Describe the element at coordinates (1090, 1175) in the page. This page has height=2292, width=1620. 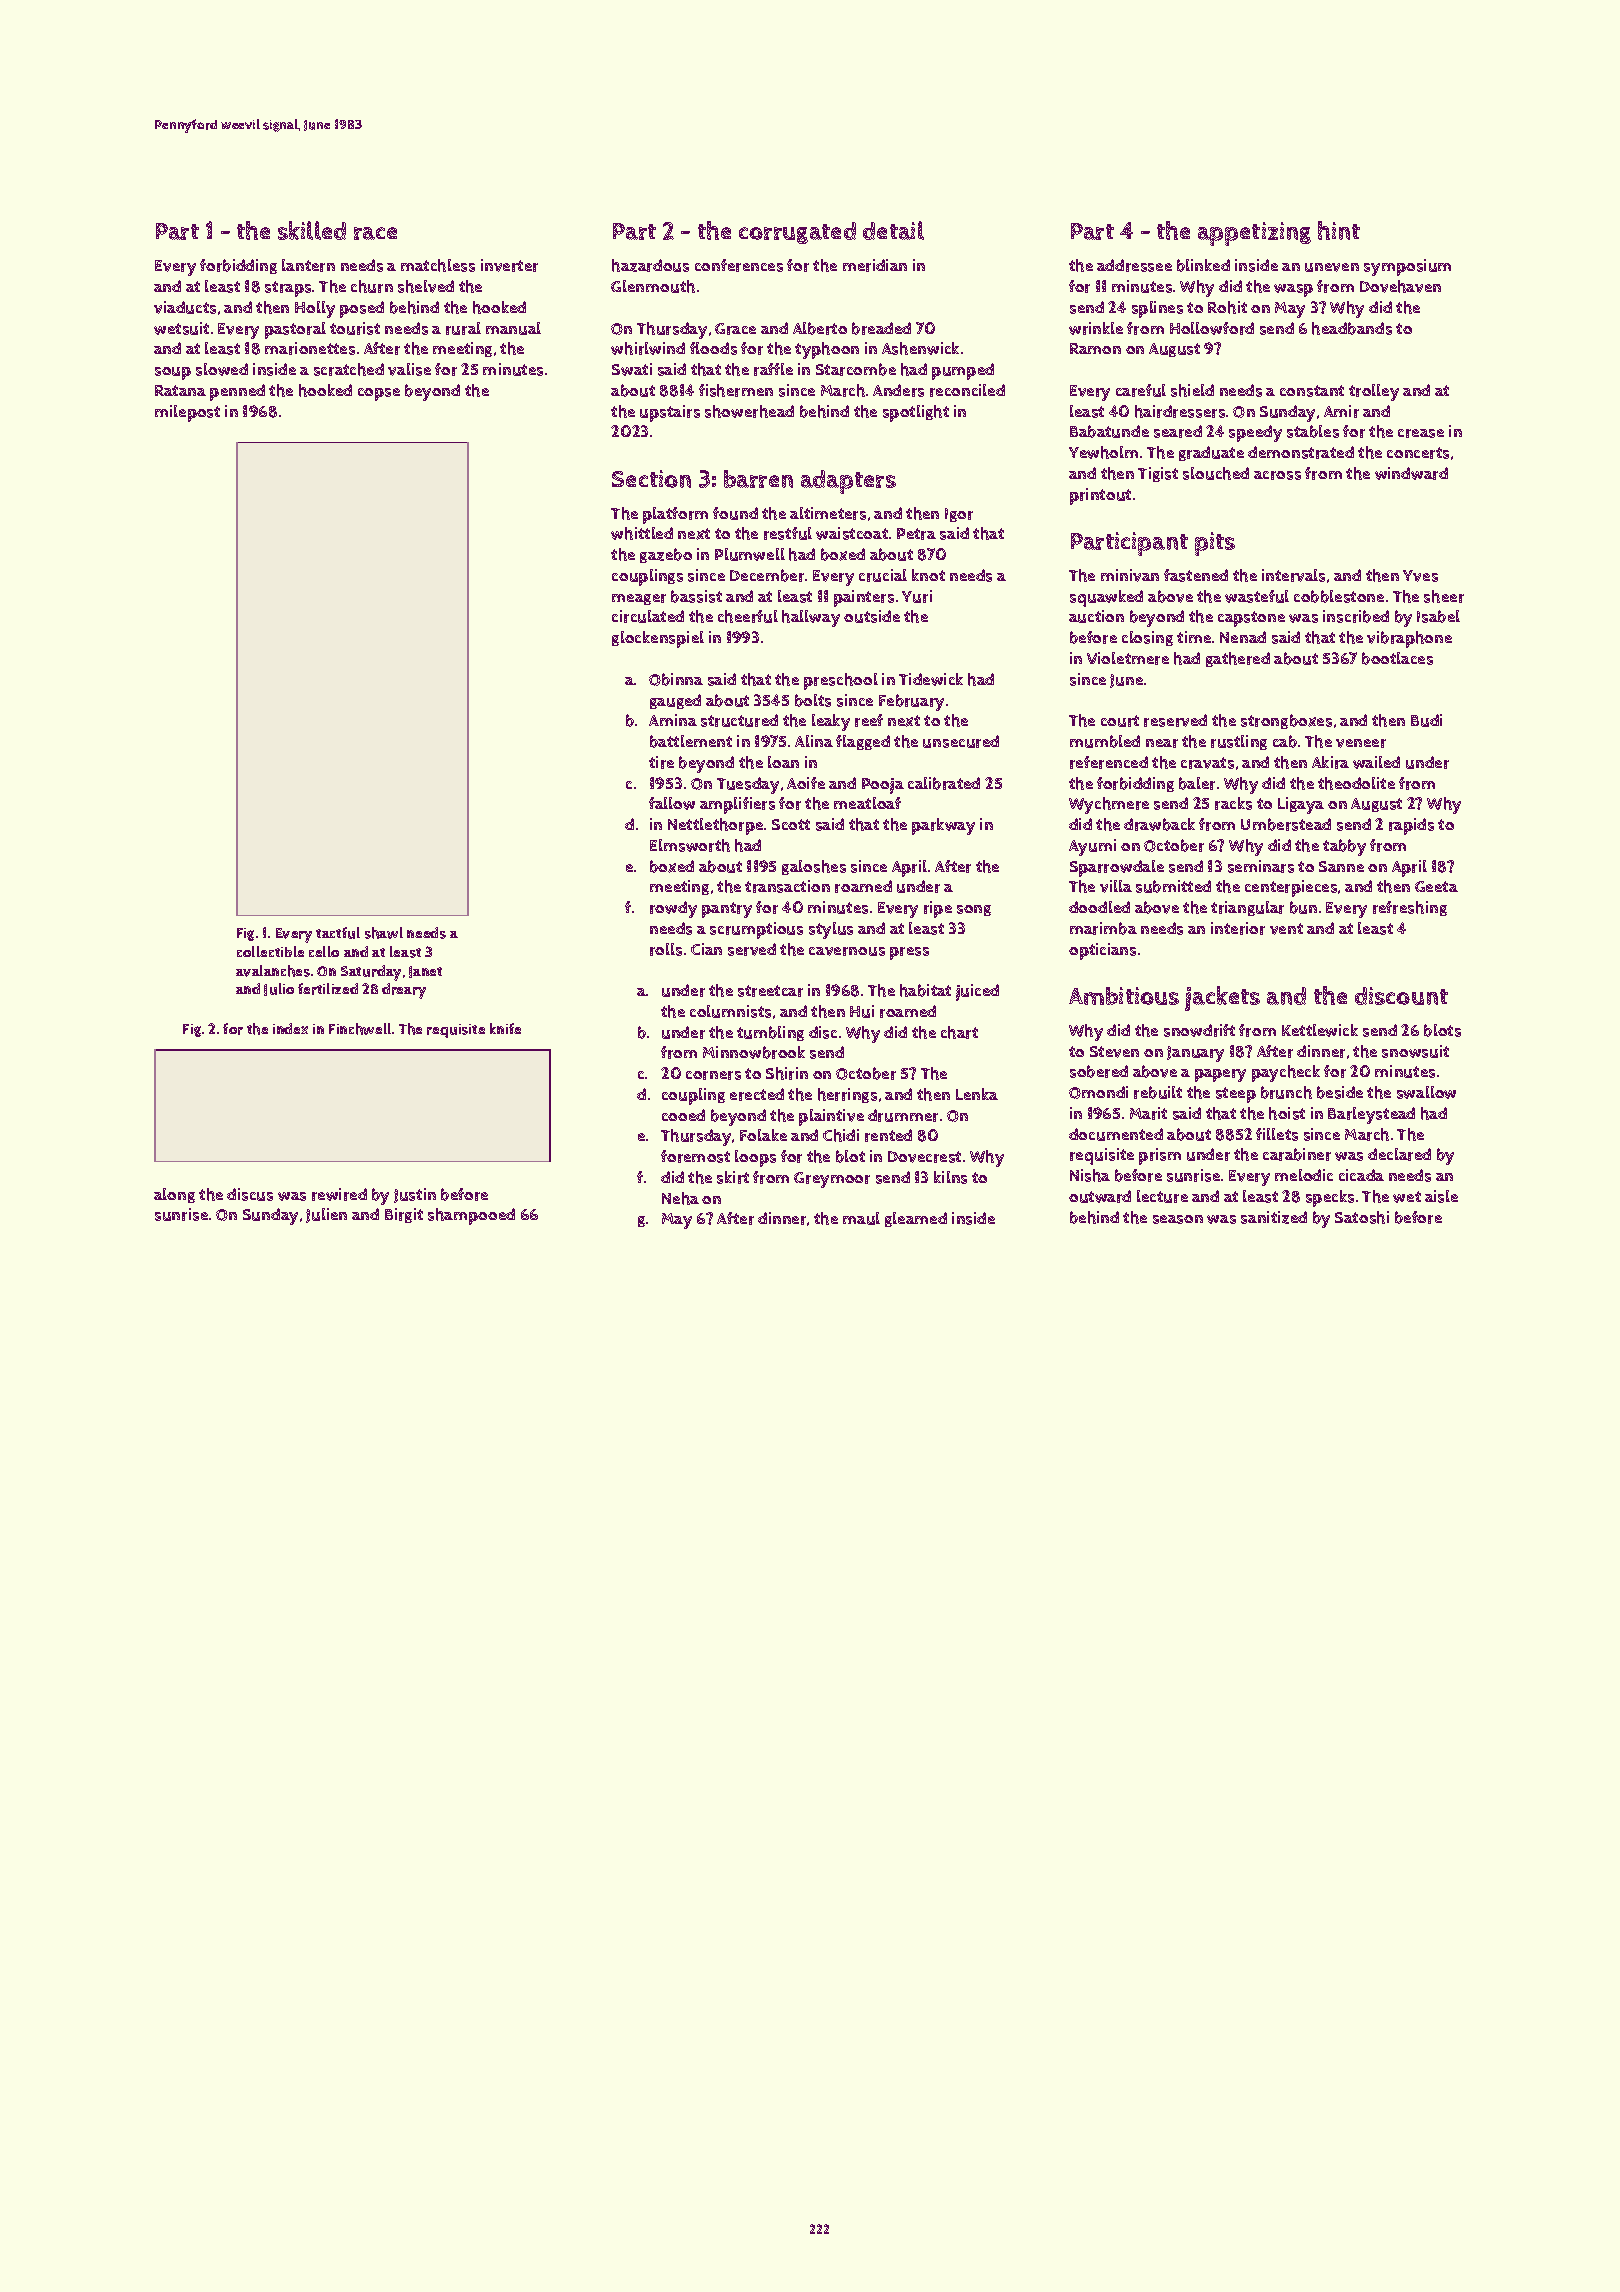
I see `Nisha` at that location.
